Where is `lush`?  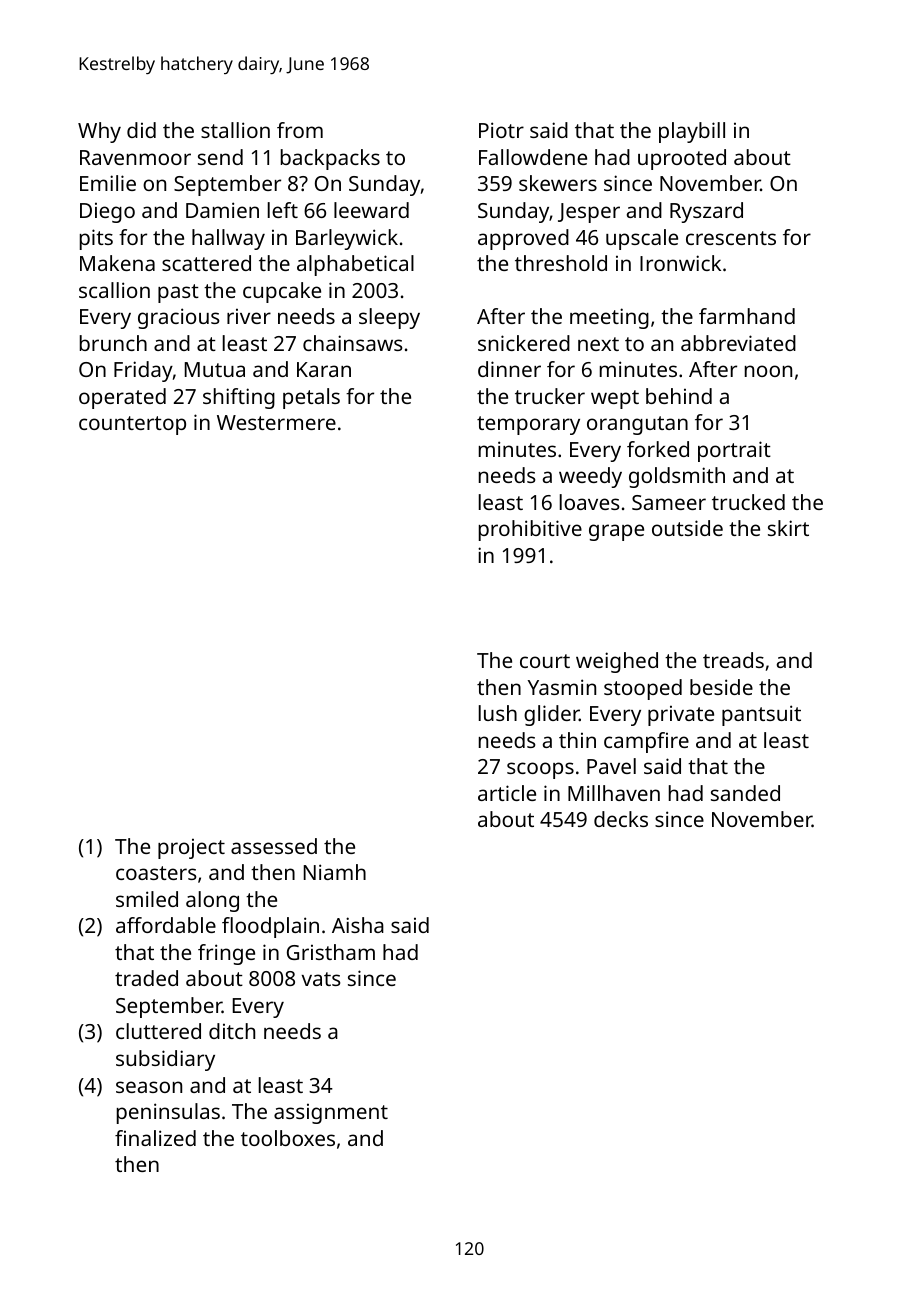 lush is located at coordinates (498, 713).
